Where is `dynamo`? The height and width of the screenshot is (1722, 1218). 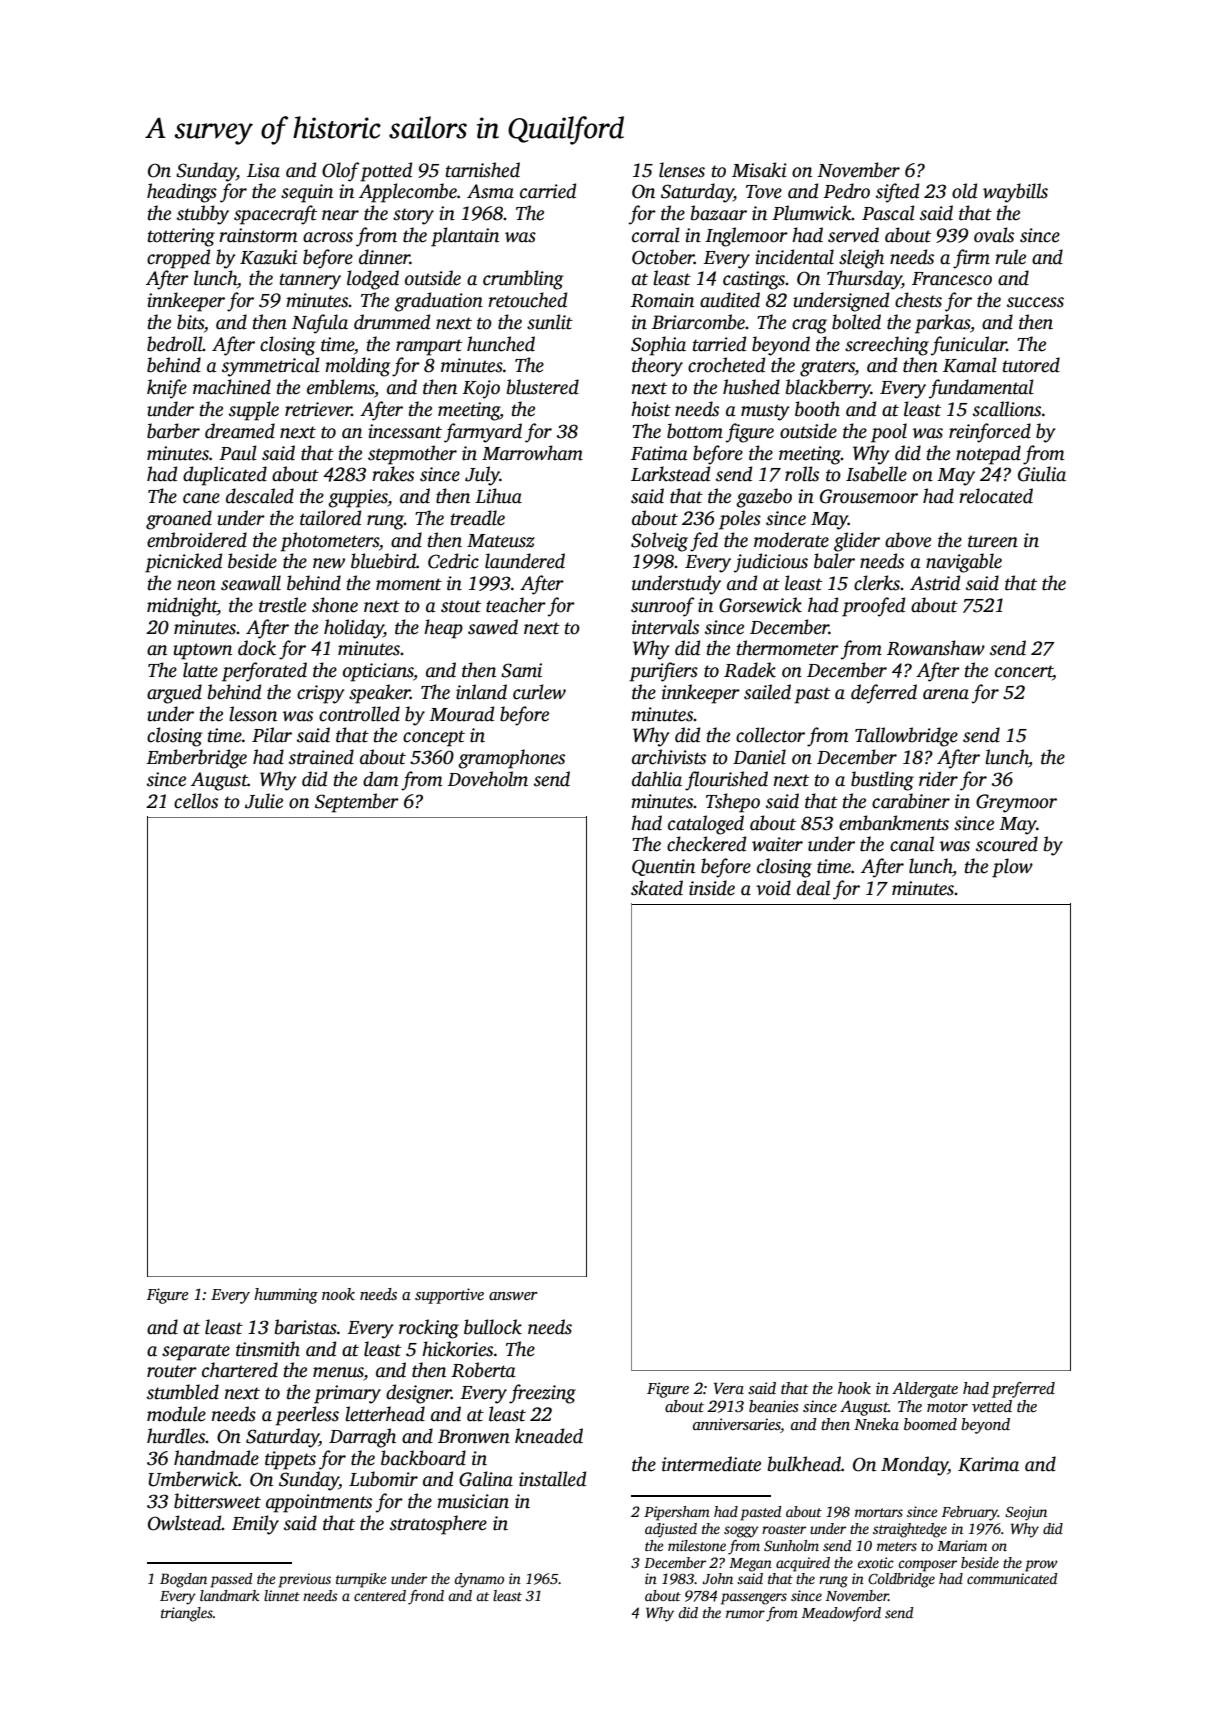 dynamo is located at coordinates (479, 1580).
